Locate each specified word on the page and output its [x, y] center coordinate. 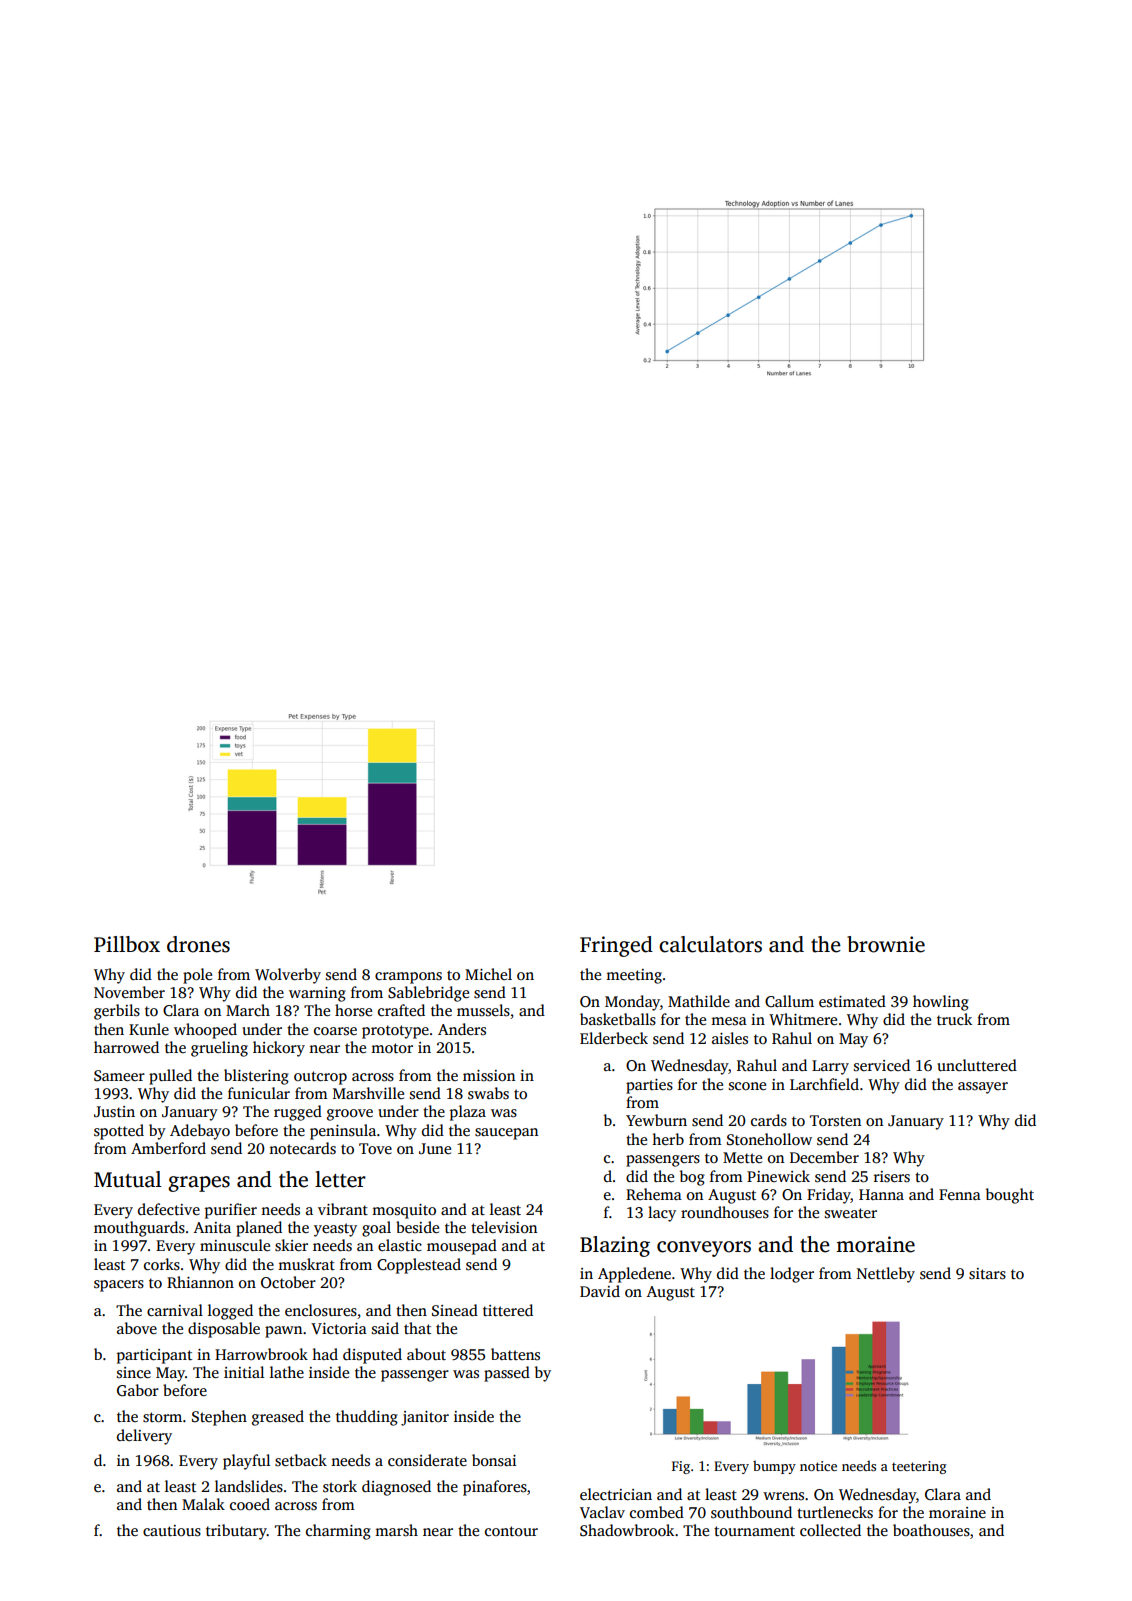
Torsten [835, 1120]
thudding [367, 1418]
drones [198, 944]
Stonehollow [769, 1139]
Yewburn [656, 1120]
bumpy [774, 1467]
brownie [886, 944]
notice [818, 1466]
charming [338, 1532]
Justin [114, 1112]
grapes [199, 1184]
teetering [919, 1467]
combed [657, 1512]
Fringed [616, 946]
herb [668, 1139]
